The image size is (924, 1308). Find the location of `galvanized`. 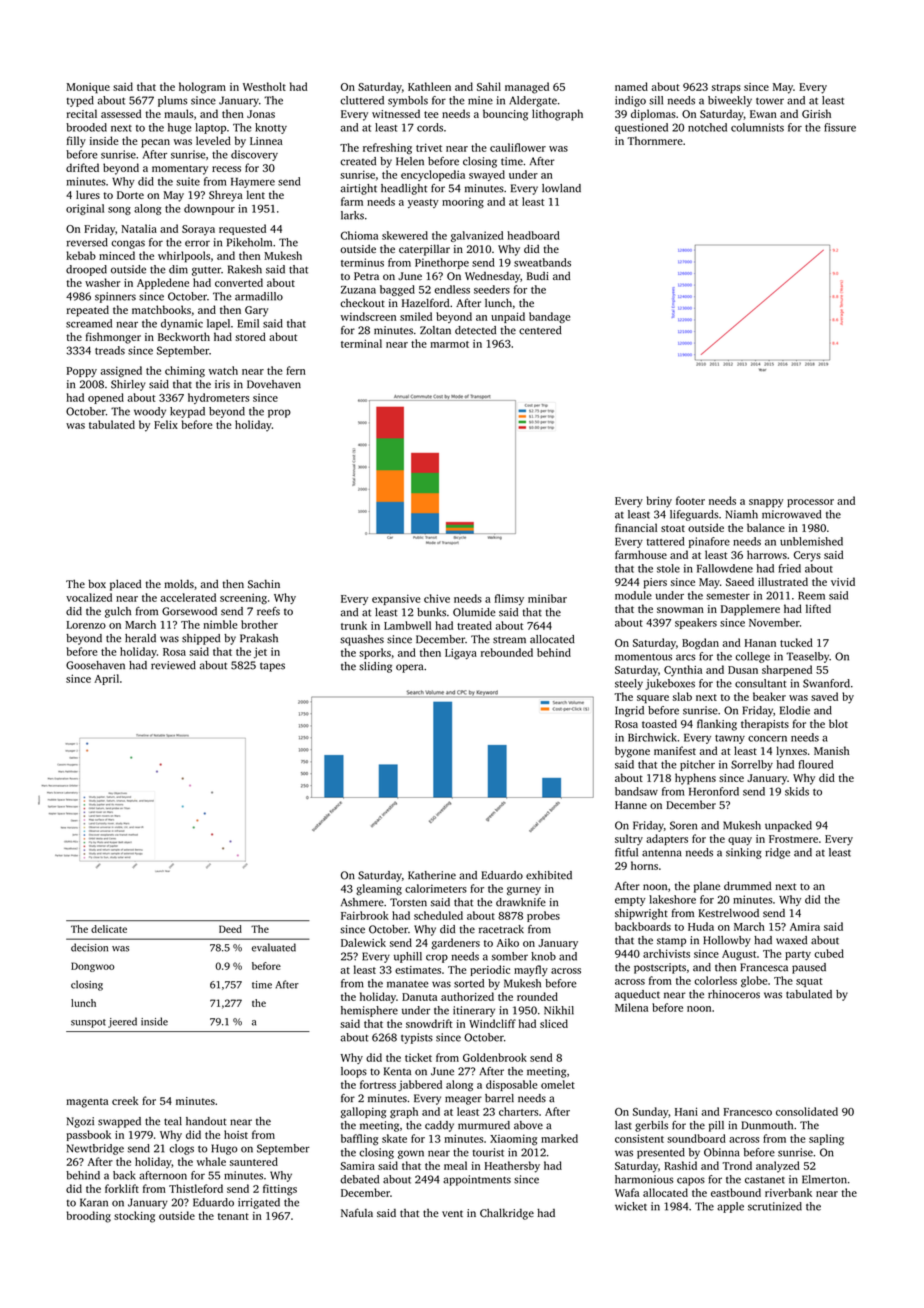

galvanized is located at coordinates (477, 236).
